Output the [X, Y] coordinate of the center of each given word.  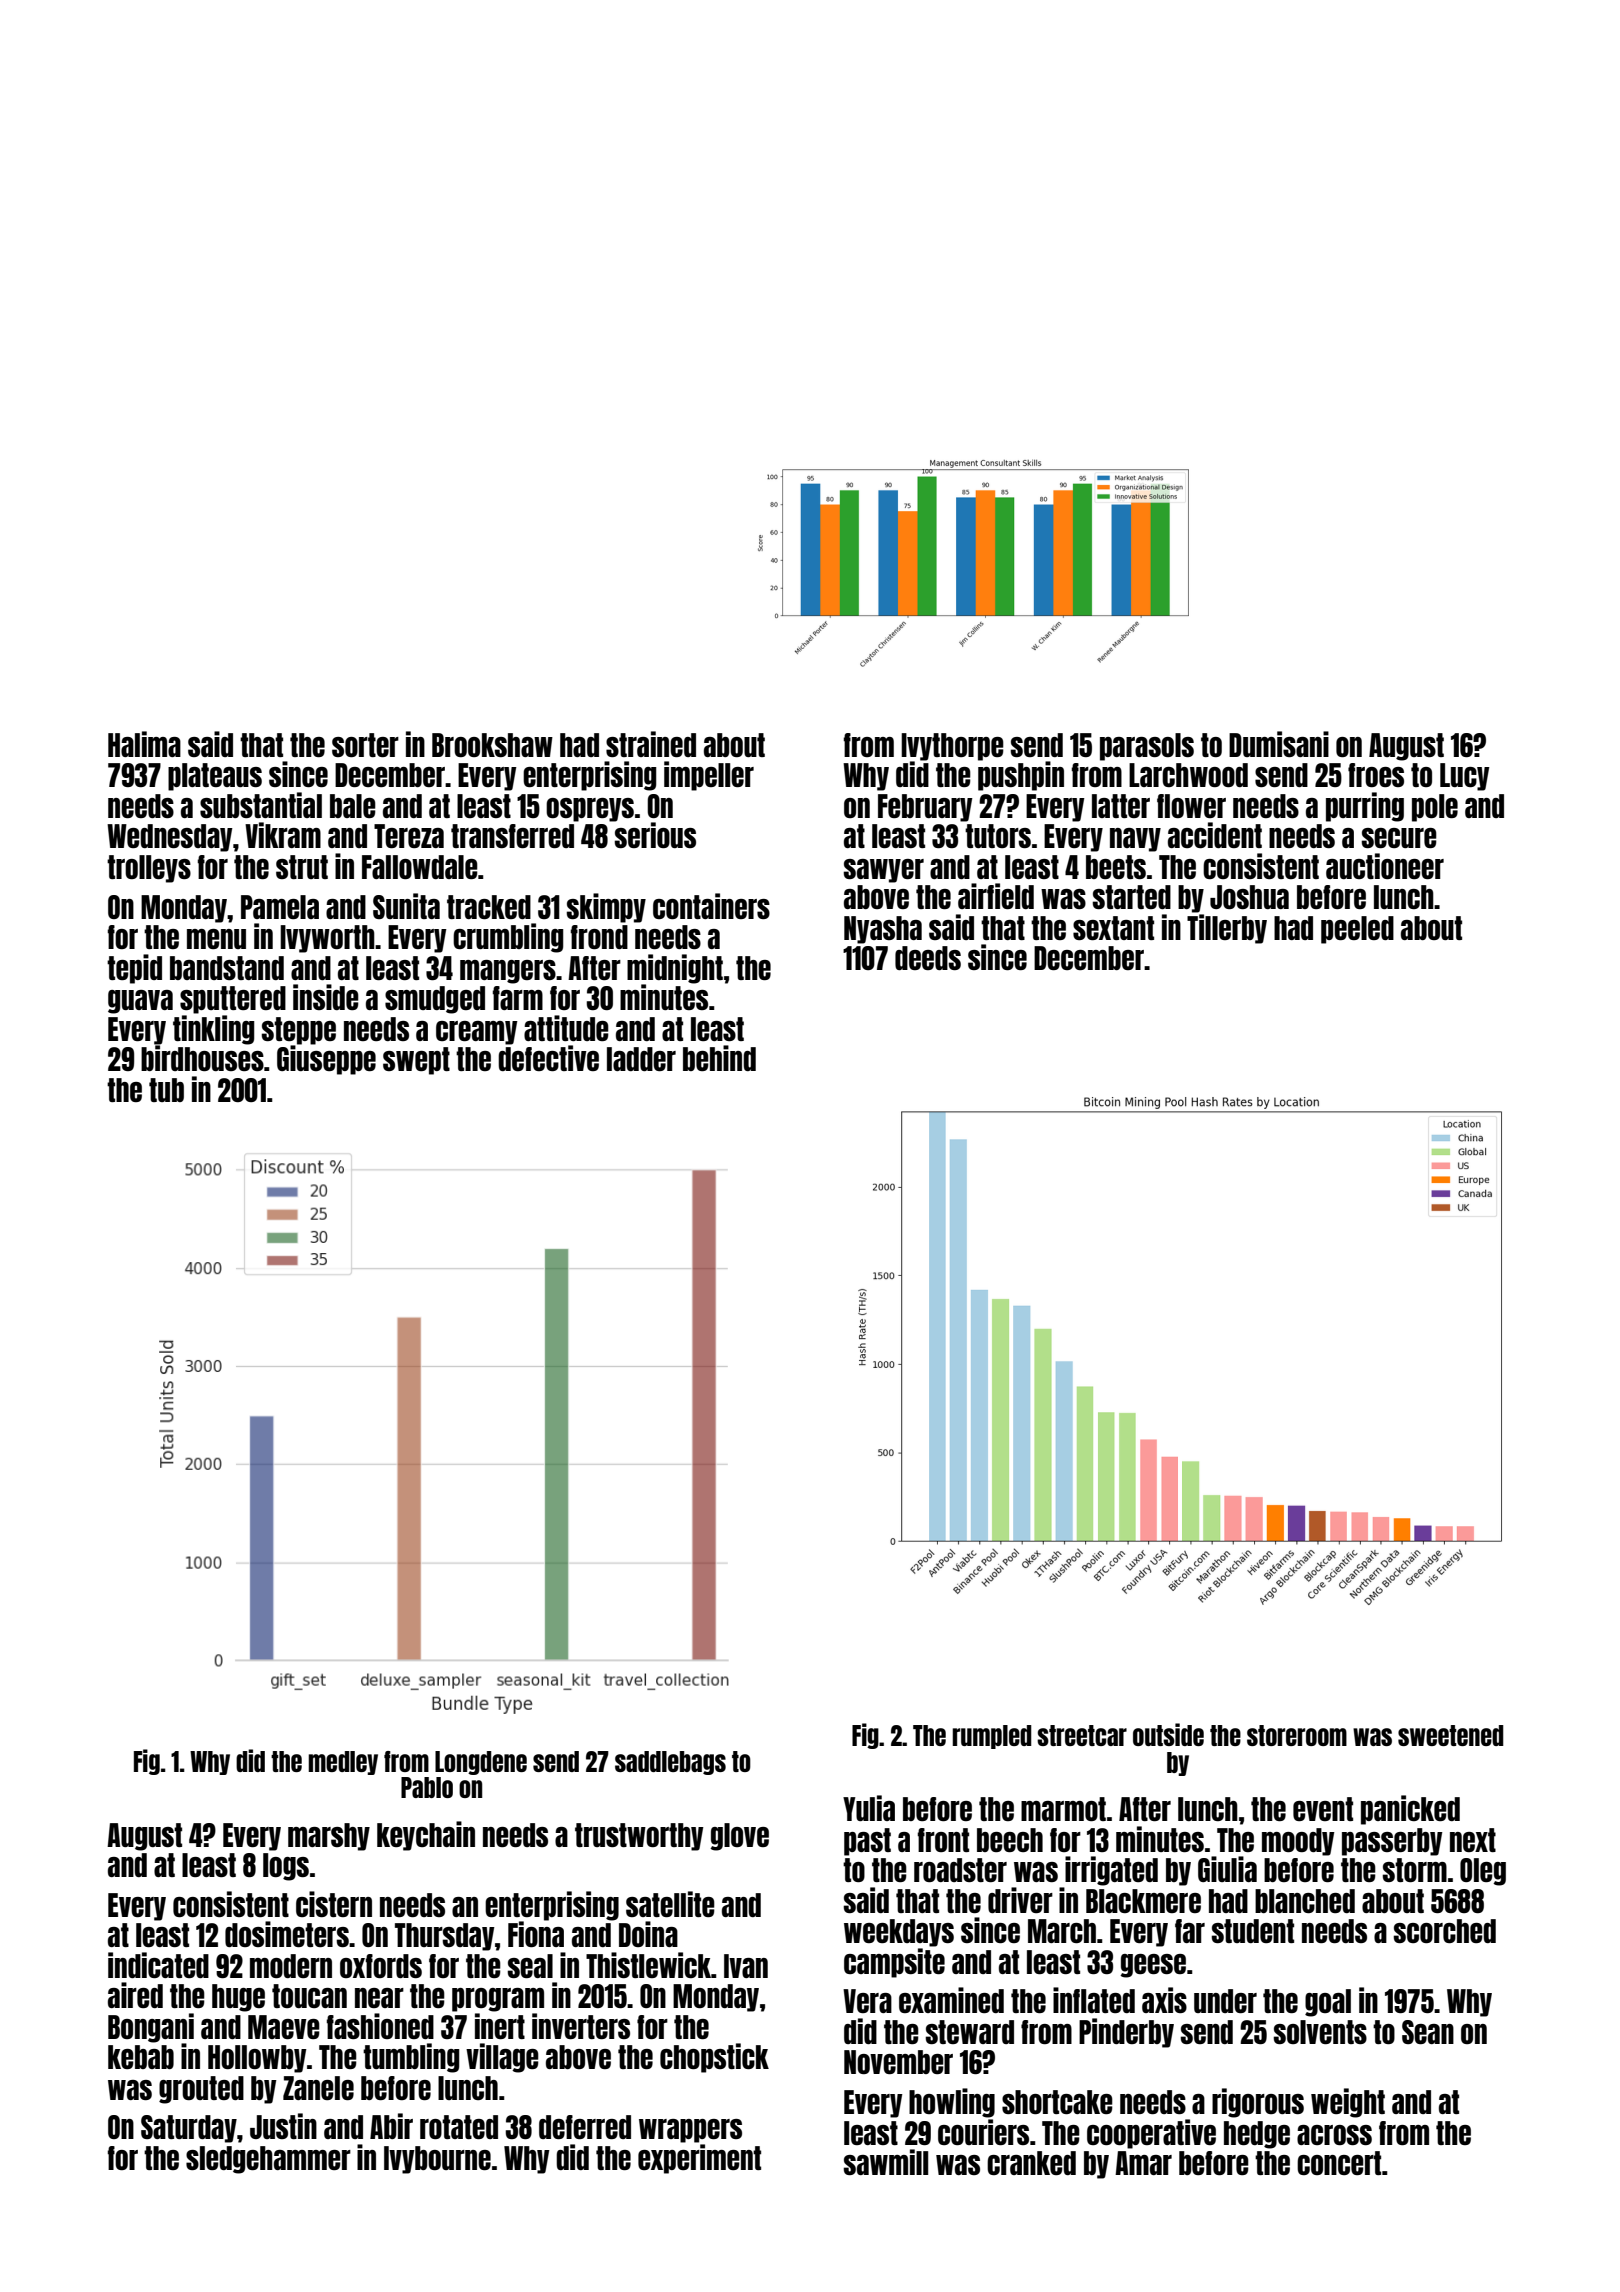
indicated [158, 1965]
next [1473, 1840]
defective [548, 1058]
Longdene [481, 1763]
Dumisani [1279, 744]
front [943, 1840]
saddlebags [670, 1763]
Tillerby [1227, 929]
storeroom [1297, 1735]
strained [651, 744]
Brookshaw [492, 745]
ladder [641, 1059]
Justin [283, 2126]
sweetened [1451, 1735]
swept [416, 1061]
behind [719, 1058]
